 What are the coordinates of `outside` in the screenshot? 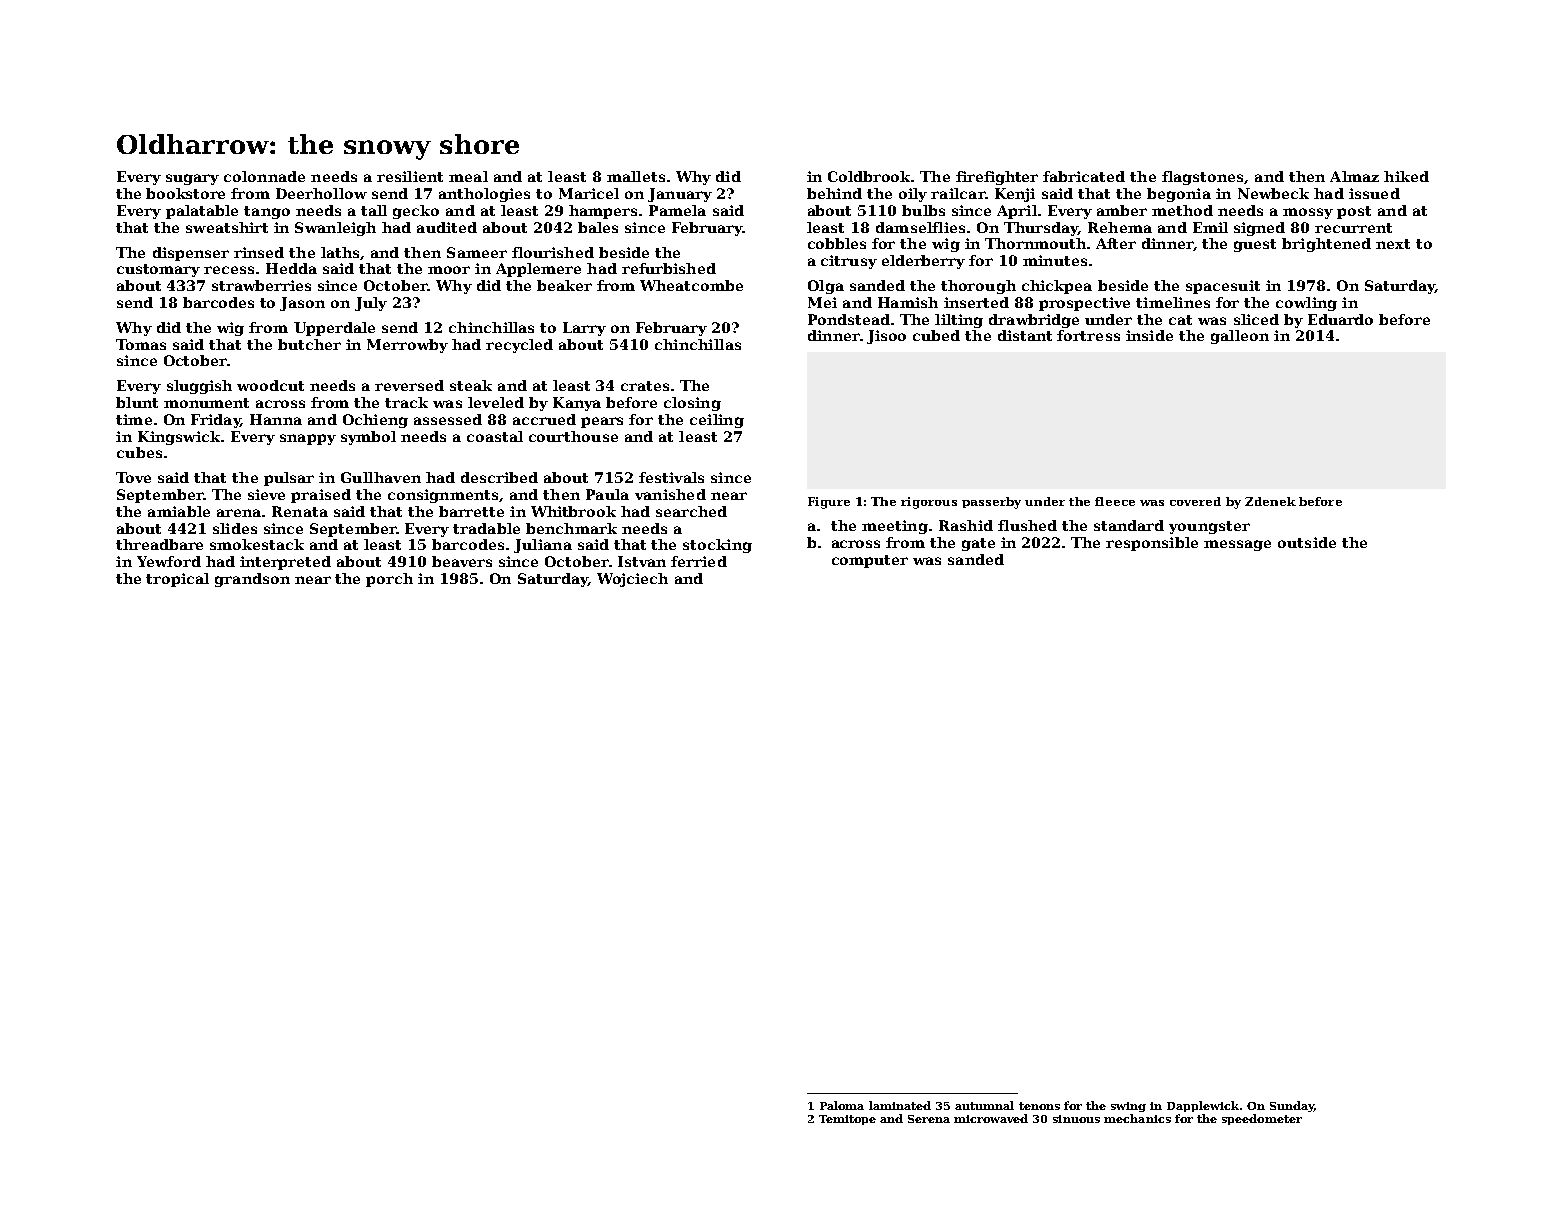 It's located at (1307, 542).
